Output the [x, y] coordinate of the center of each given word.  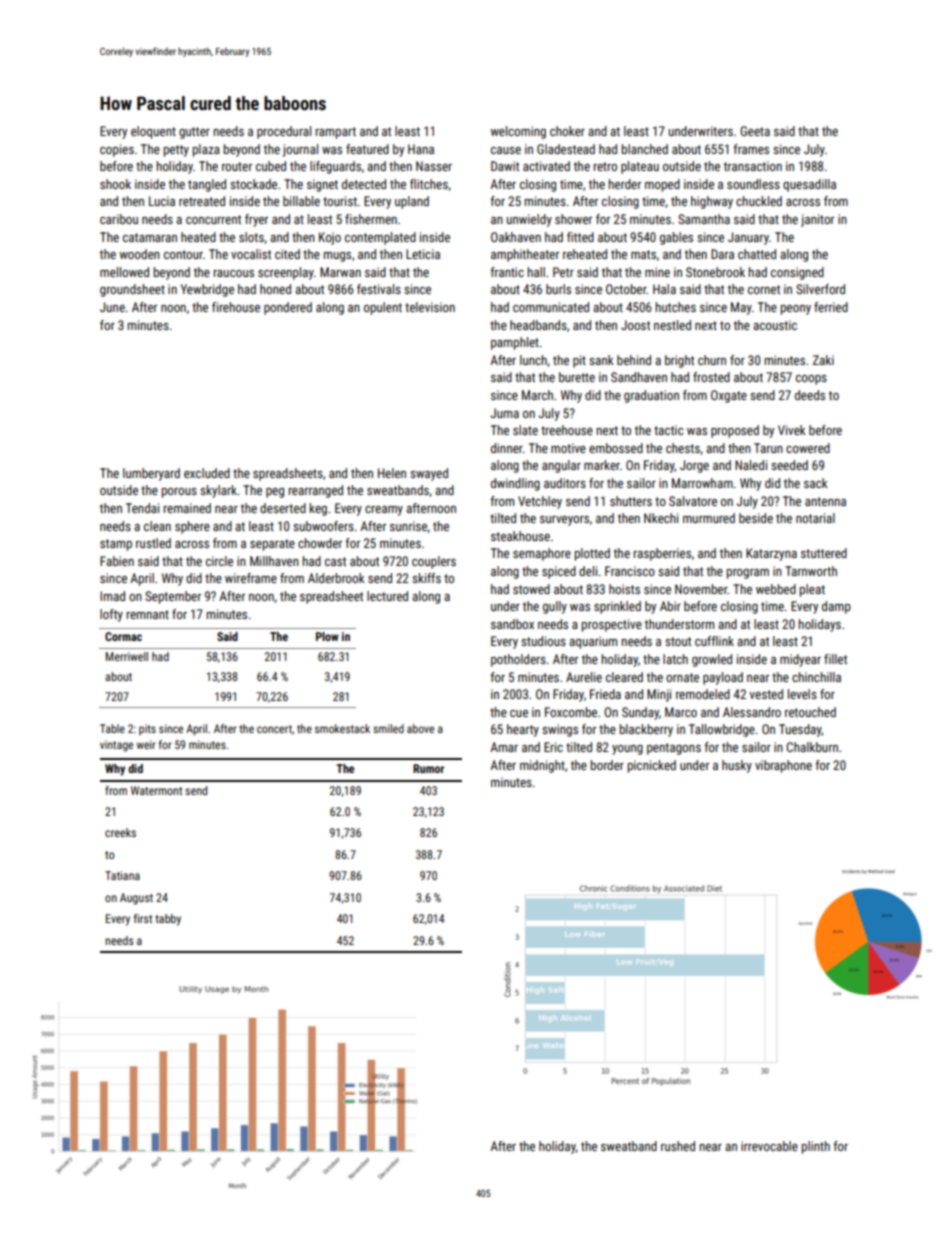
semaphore [542, 554]
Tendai [142, 508]
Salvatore [693, 501]
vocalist [251, 254]
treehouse [567, 430]
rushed [678, 1146]
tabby [168, 920]
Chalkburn [812, 747]
